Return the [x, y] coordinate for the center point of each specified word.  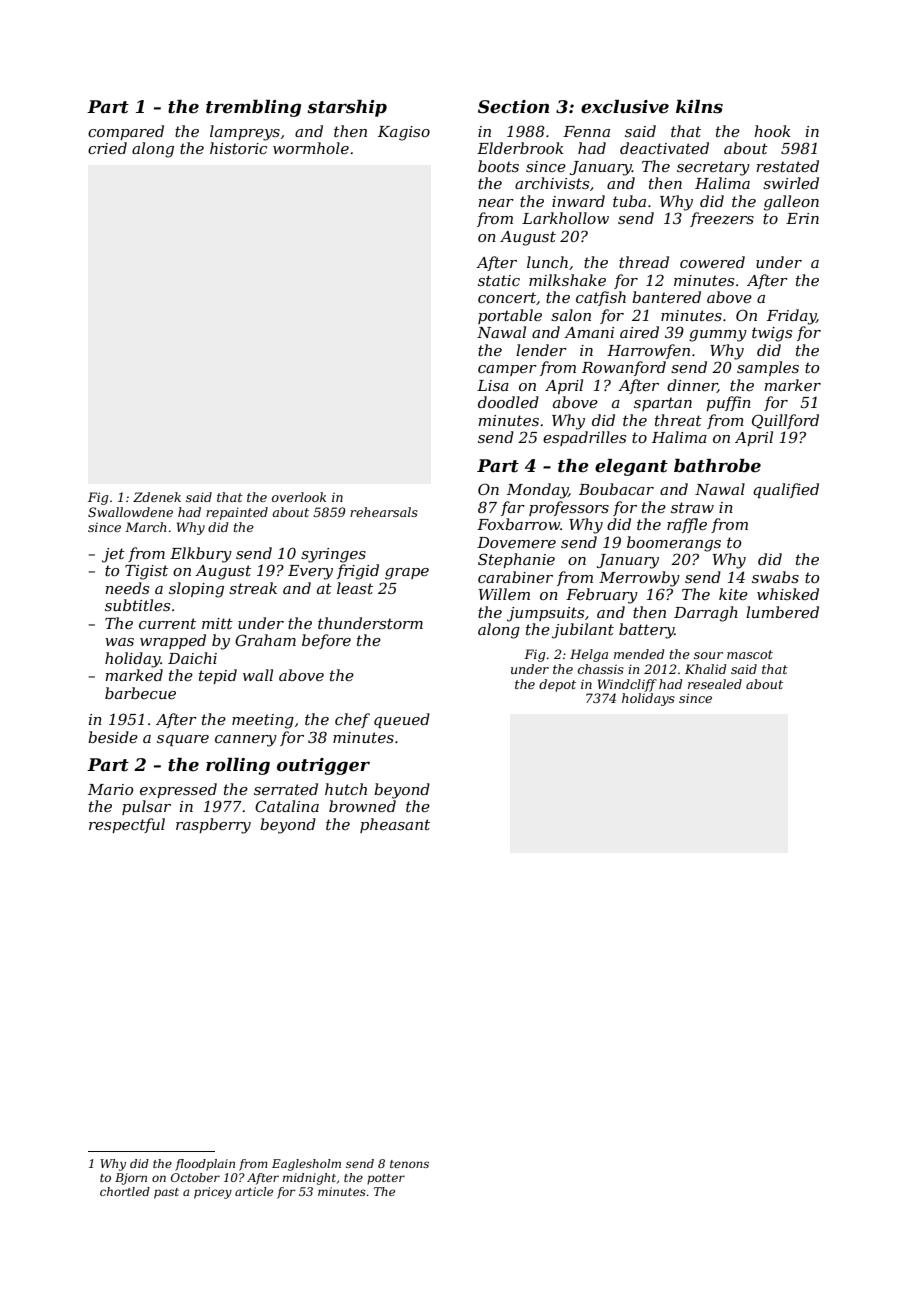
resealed [715, 684]
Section [513, 107]
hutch [346, 789]
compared [126, 132]
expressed [178, 790]
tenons [409, 1164]
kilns [699, 107]
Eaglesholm [306, 1165]
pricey [213, 1193]
